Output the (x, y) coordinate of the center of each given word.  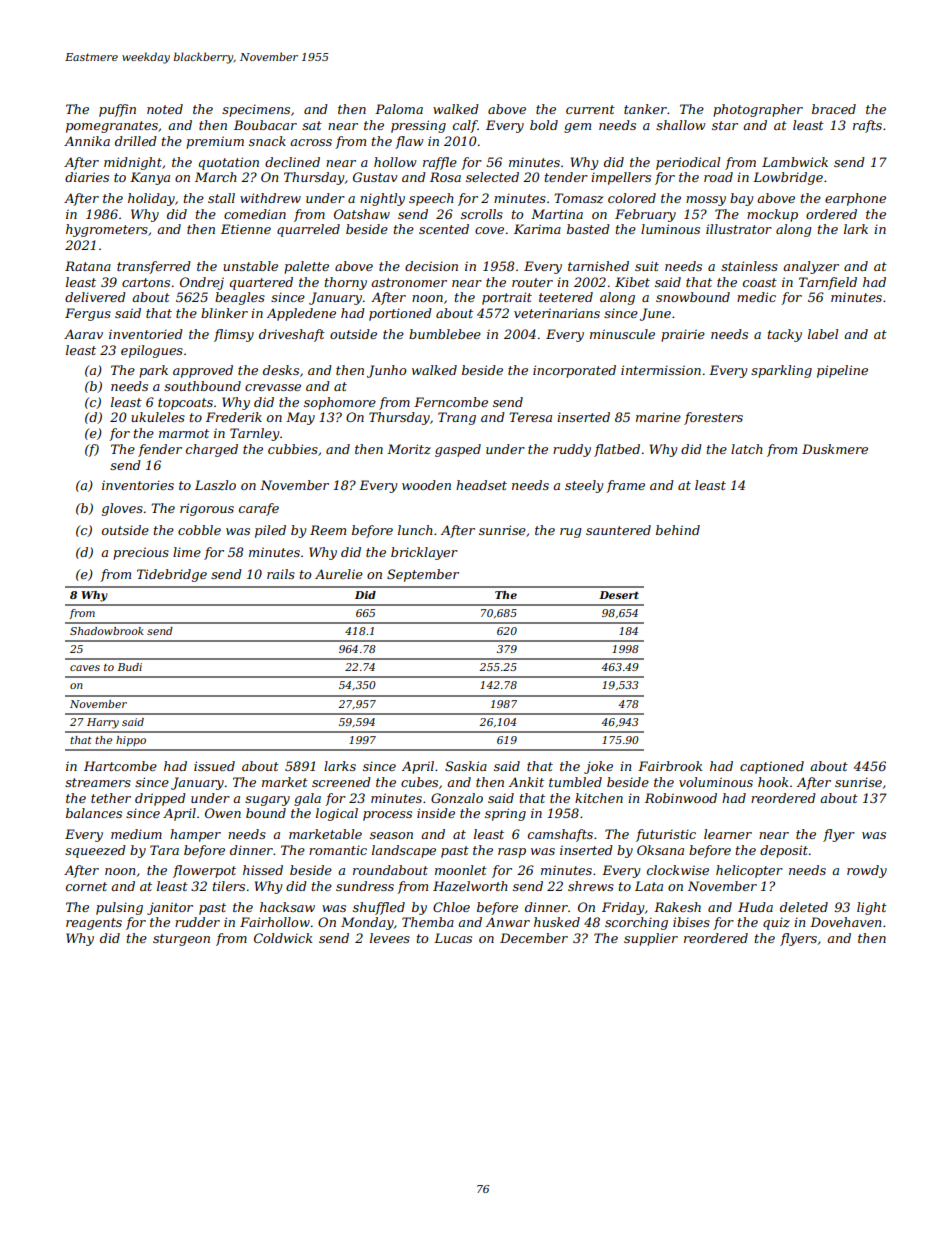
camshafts (560, 835)
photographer (758, 110)
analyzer (811, 267)
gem (577, 128)
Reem (328, 530)
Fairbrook (670, 766)
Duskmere (835, 449)
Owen (223, 813)
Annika (87, 141)
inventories (138, 485)
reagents (94, 924)
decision (431, 266)
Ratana (88, 266)
